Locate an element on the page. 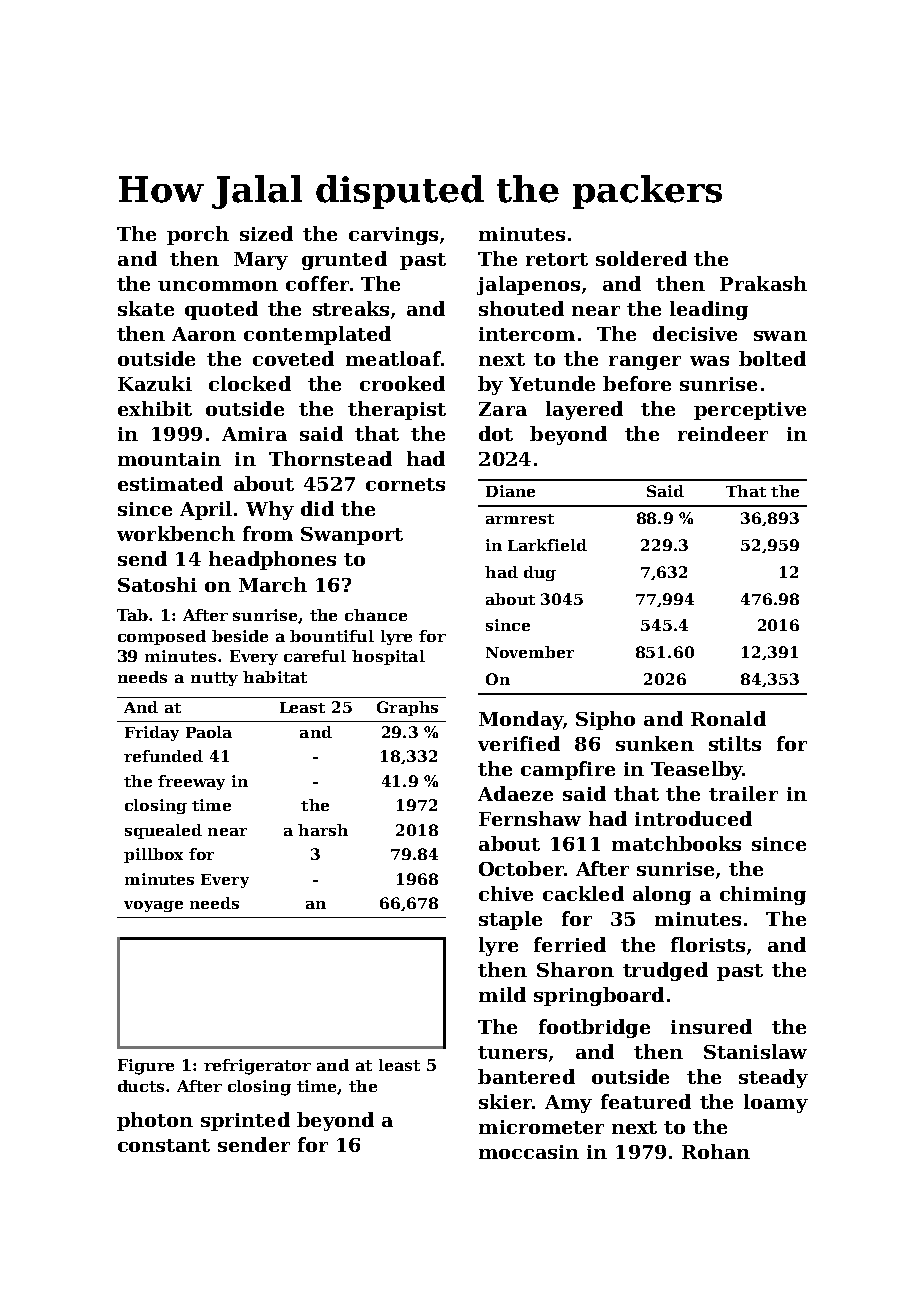 Image resolution: width=924 pixels, height=1311 pixels. Ronald is located at coordinates (728, 718).
